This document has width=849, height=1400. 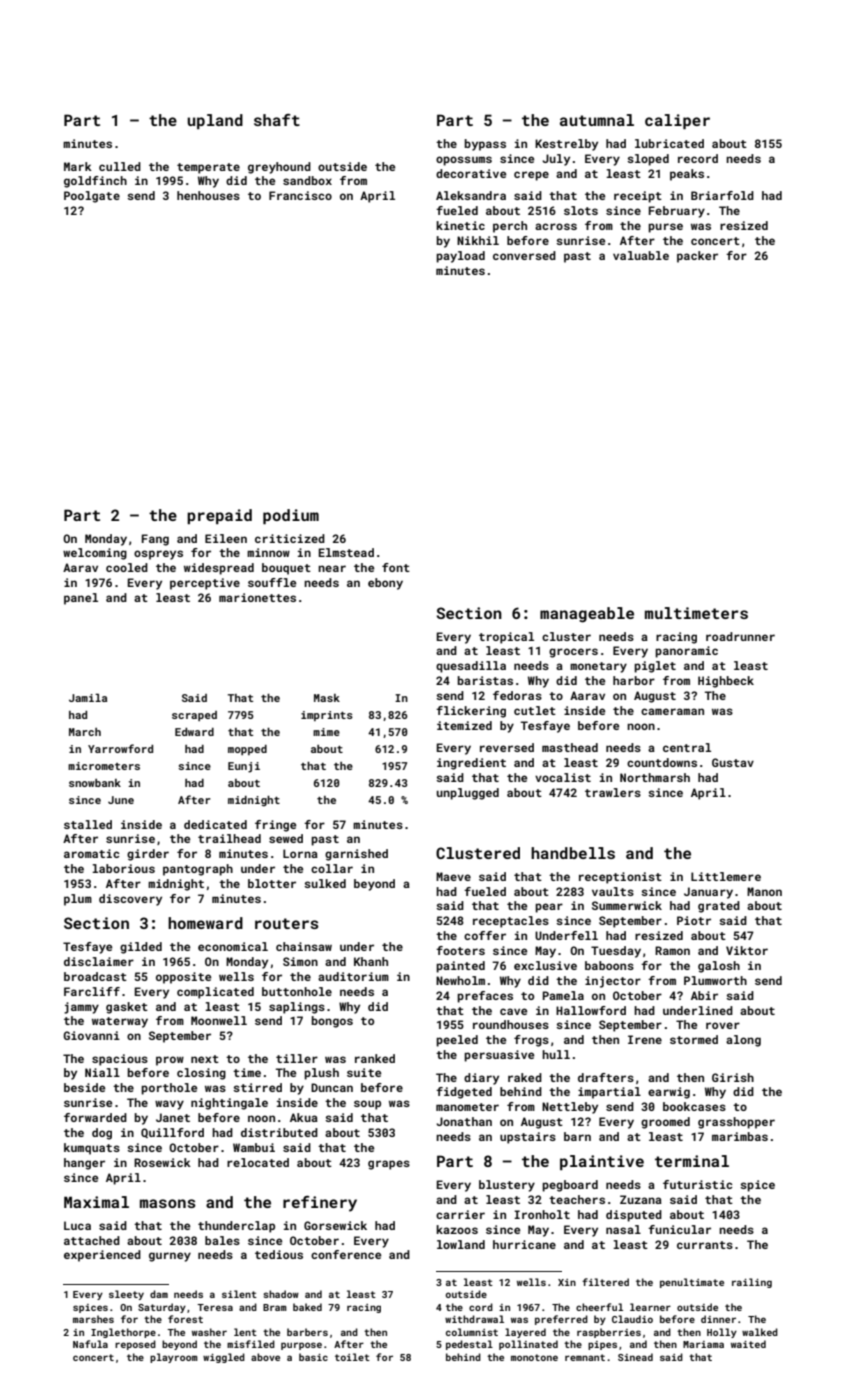 What do you see at coordinates (93, 1319) in the document?
I see `marshes` at bounding box center [93, 1319].
